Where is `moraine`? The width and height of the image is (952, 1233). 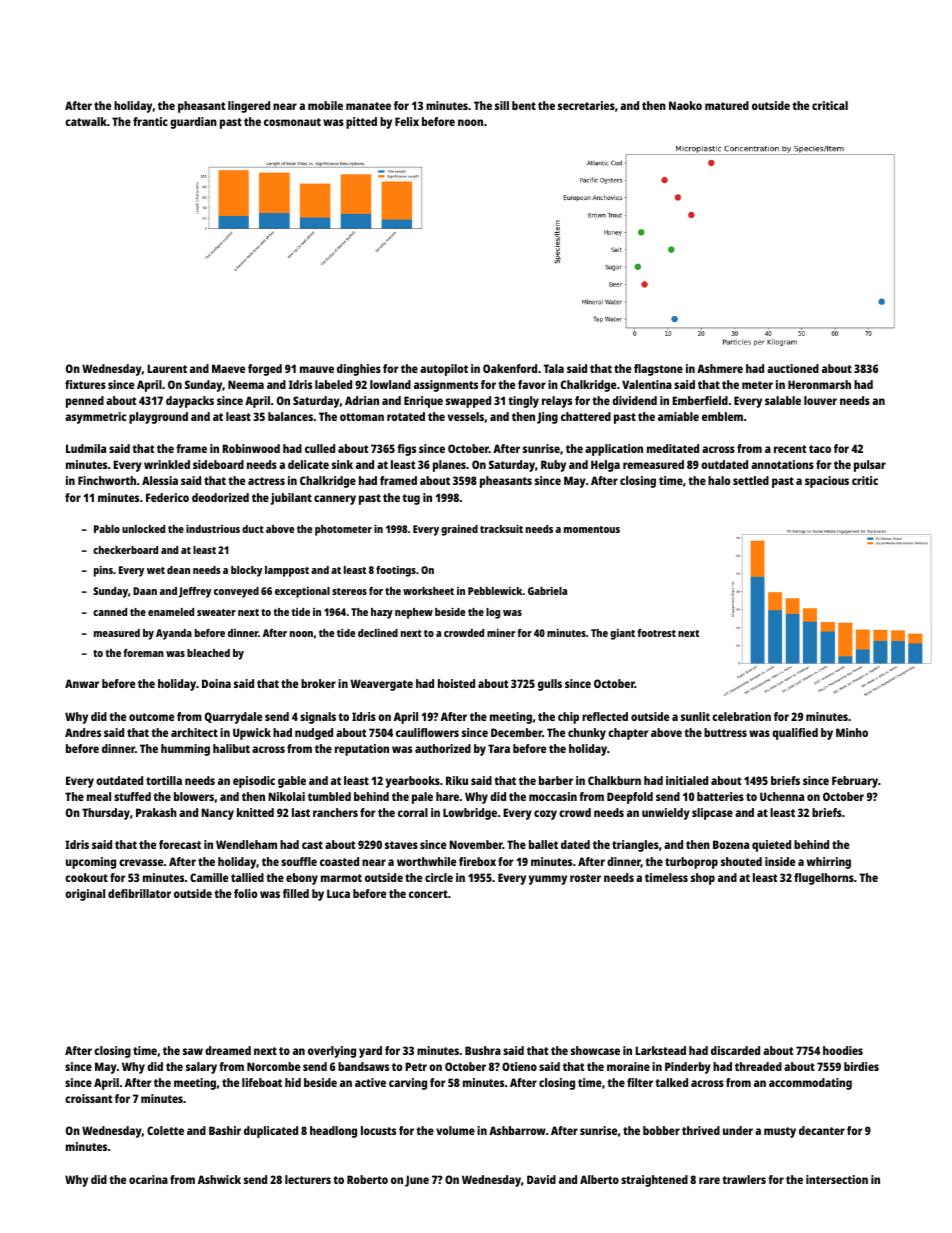 moraine is located at coordinates (628, 1066).
